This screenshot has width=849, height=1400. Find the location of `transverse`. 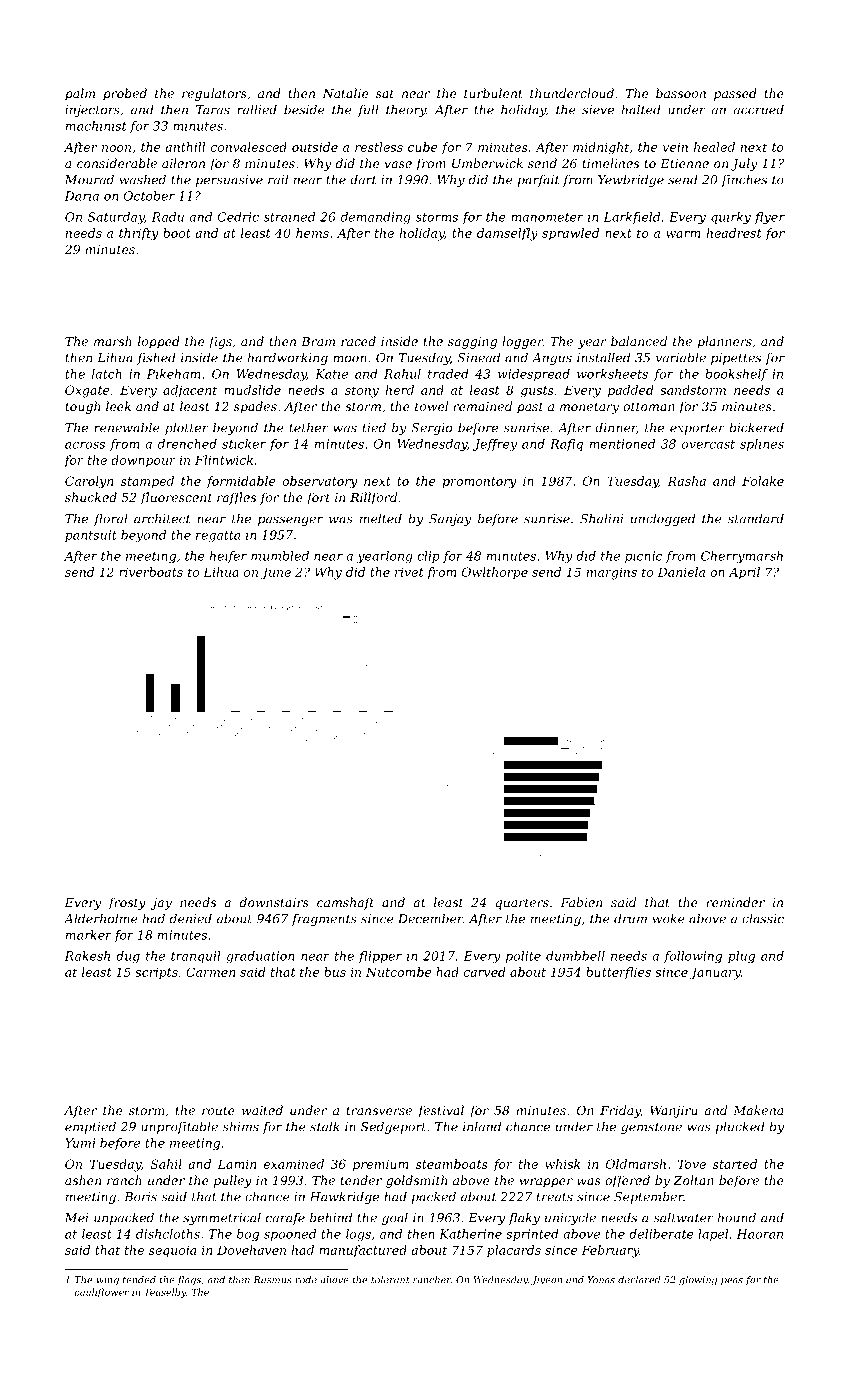

transverse is located at coordinates (379, 1110).
